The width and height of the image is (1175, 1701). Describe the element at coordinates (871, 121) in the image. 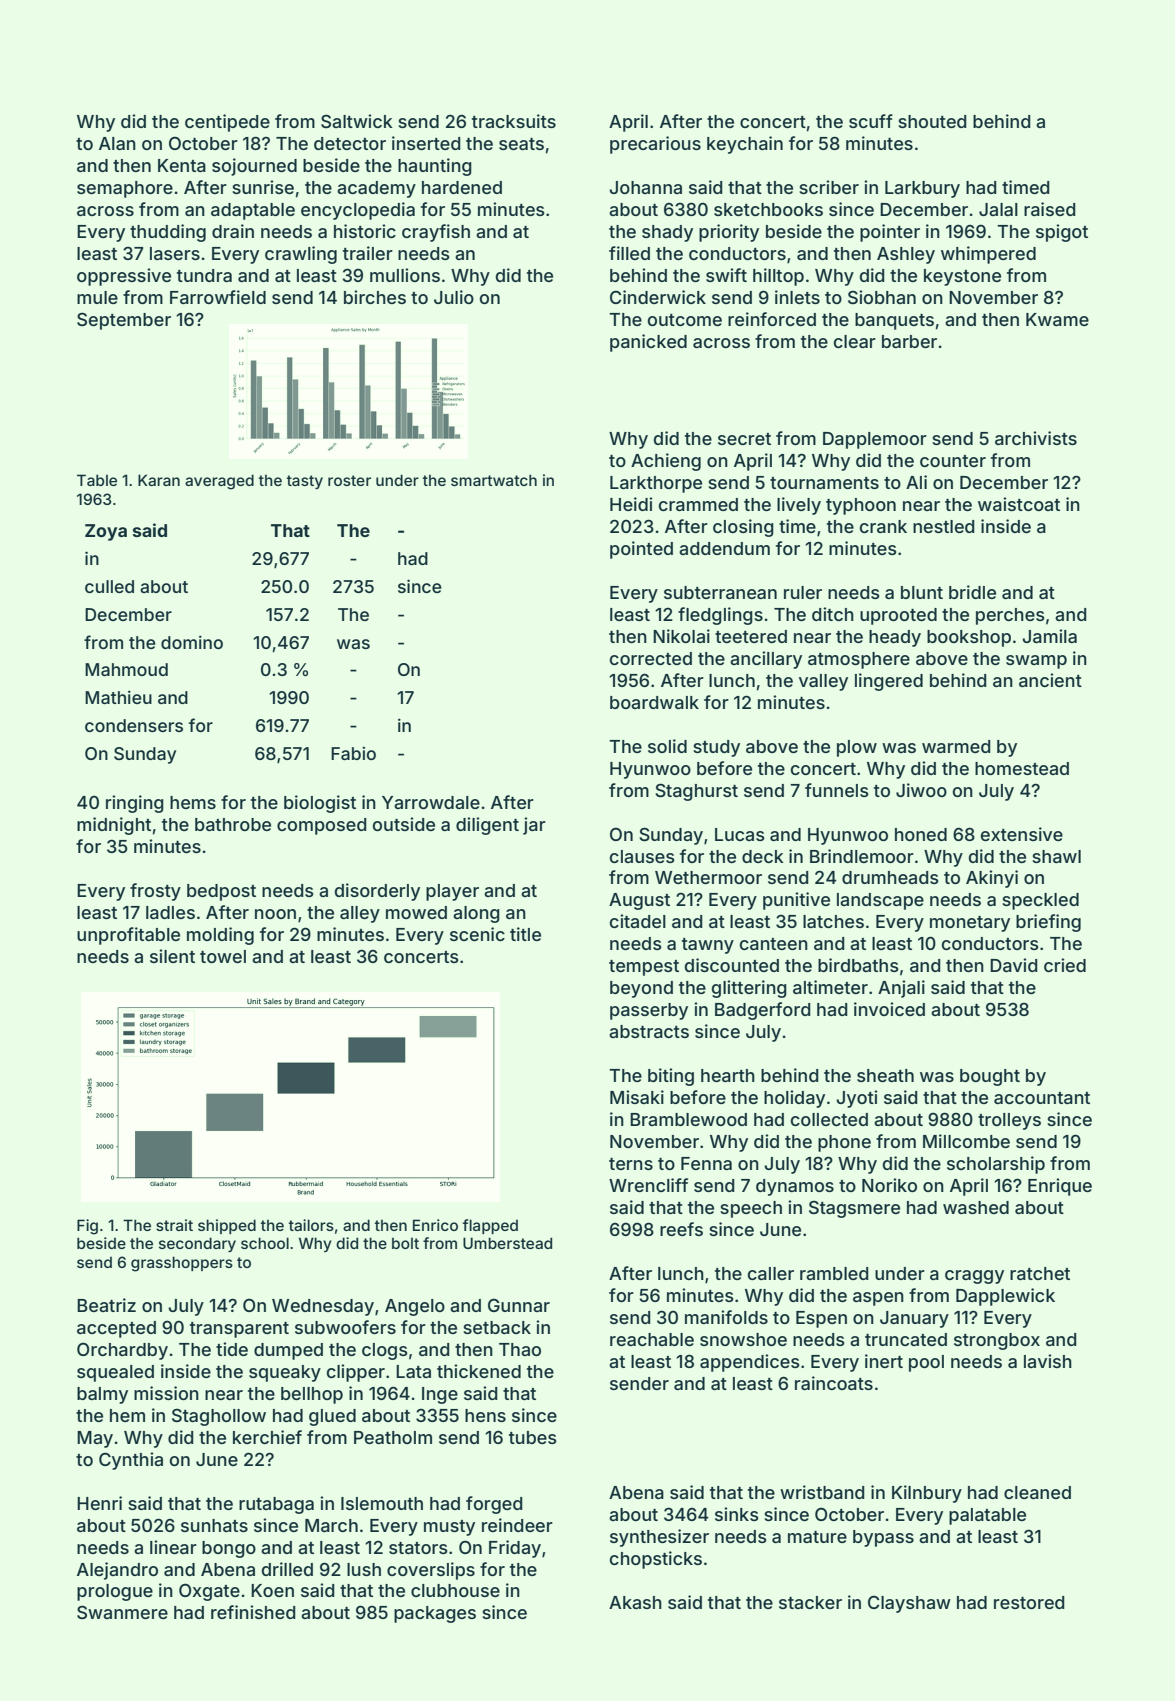

I see `scuff` at that location.
